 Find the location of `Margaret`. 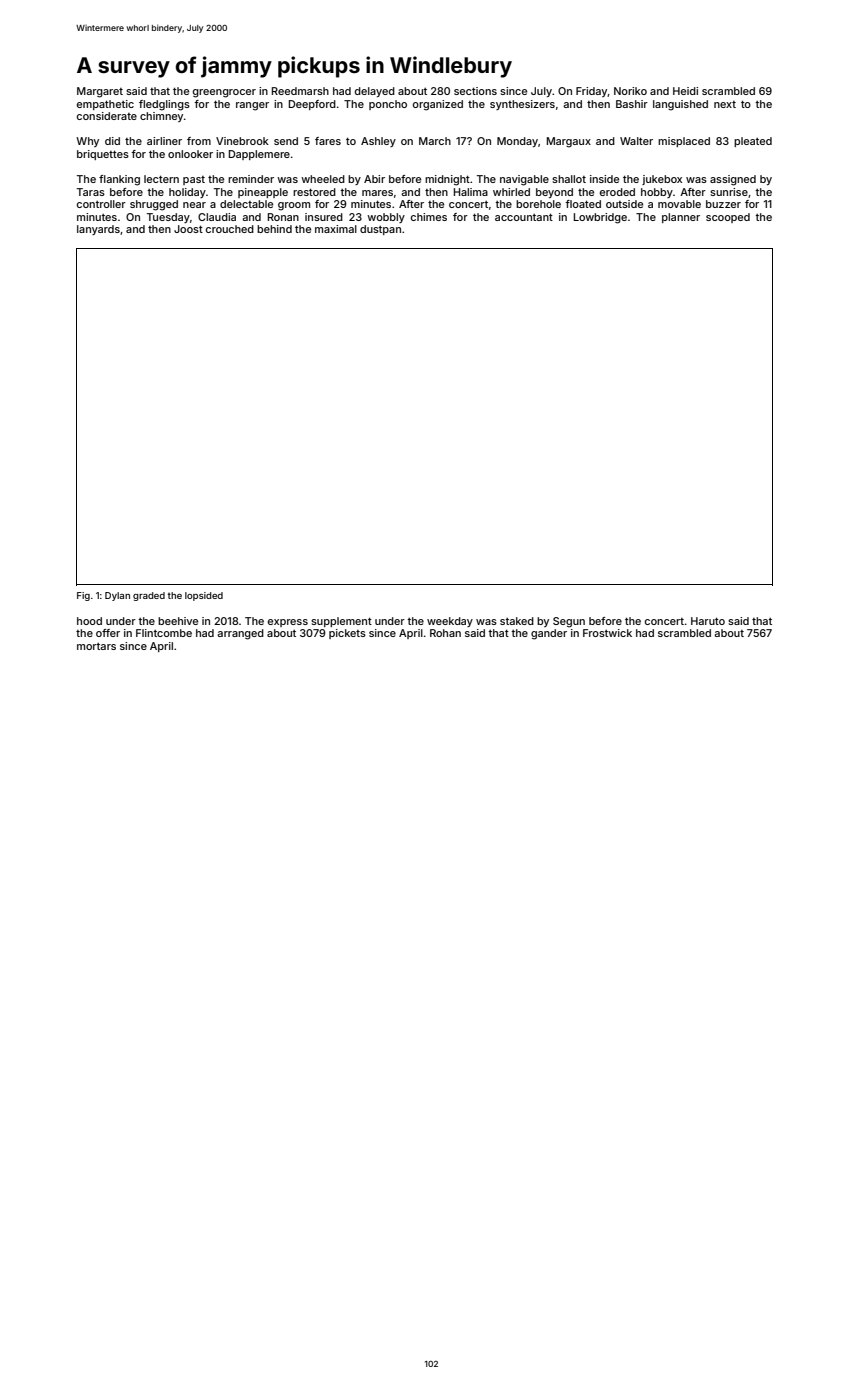

Margaret is located at coordinates (100, 92).
